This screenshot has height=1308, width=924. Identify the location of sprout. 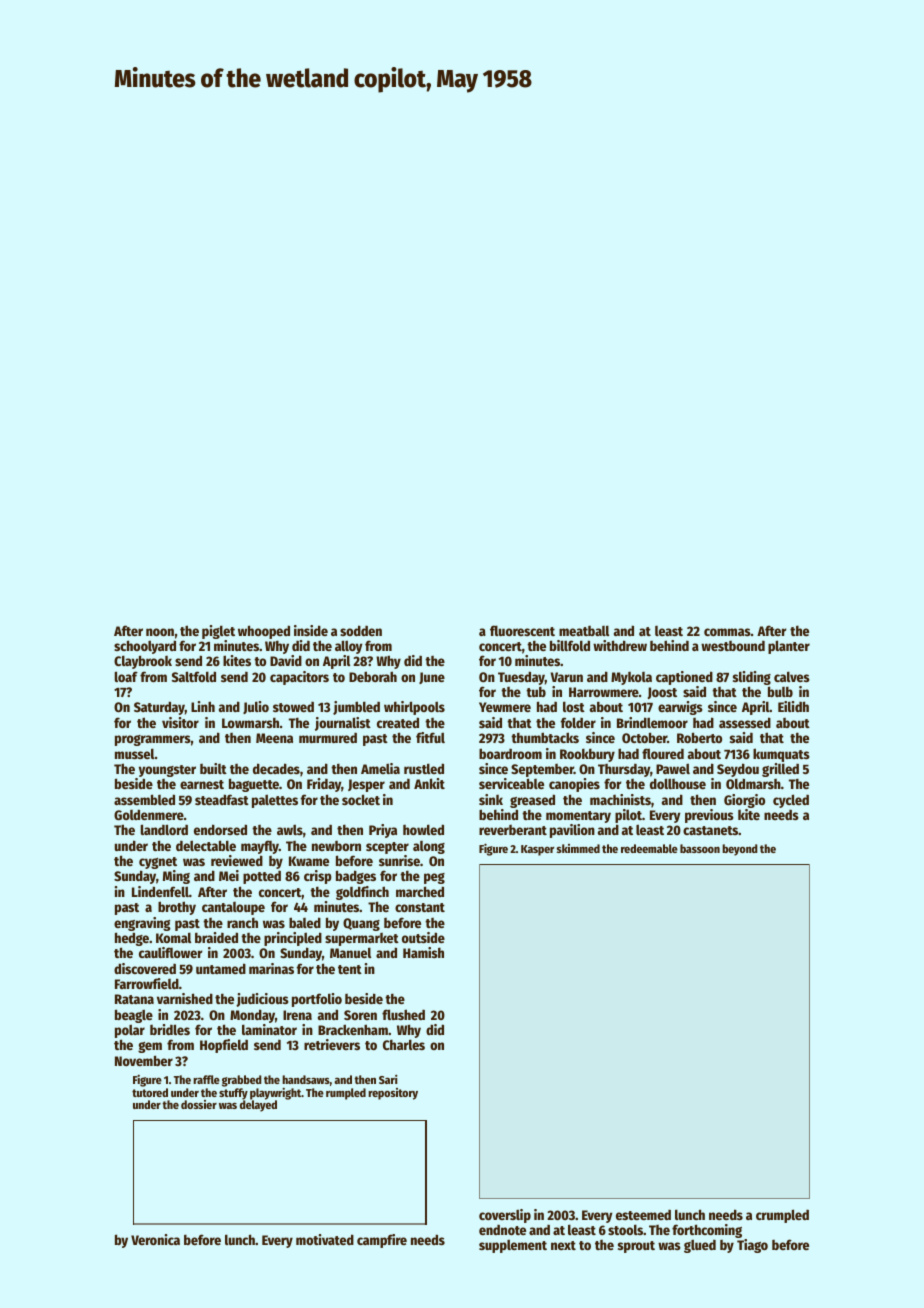
(636, 1247).
